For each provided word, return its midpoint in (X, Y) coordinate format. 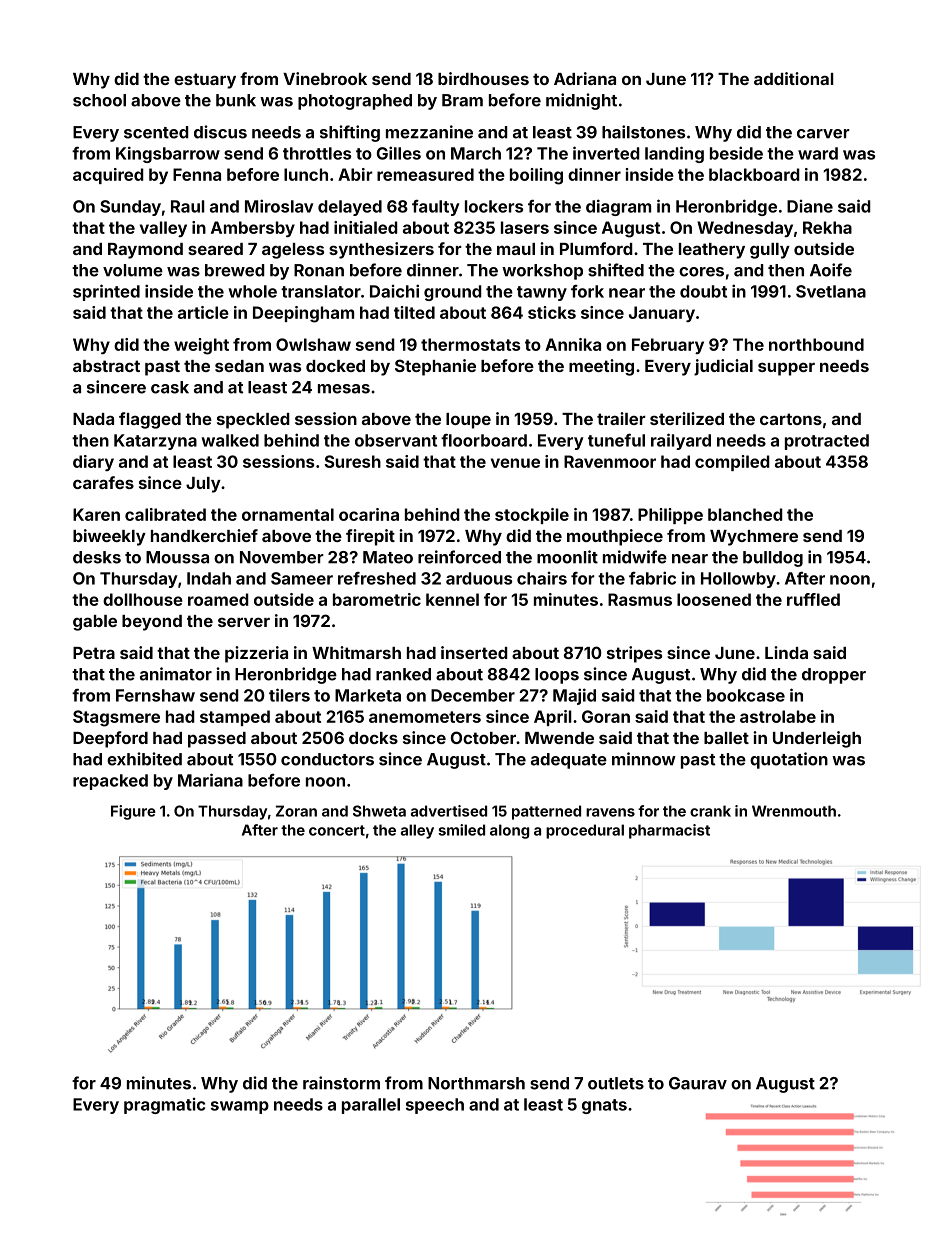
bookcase (746, 695)
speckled (253, 421)
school (99, 100)
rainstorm (341, 1083)
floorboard (484, 440)
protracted (827, 442)
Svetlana (831, 291)
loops (557, 676)
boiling (536, 176)
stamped (235, 718)
